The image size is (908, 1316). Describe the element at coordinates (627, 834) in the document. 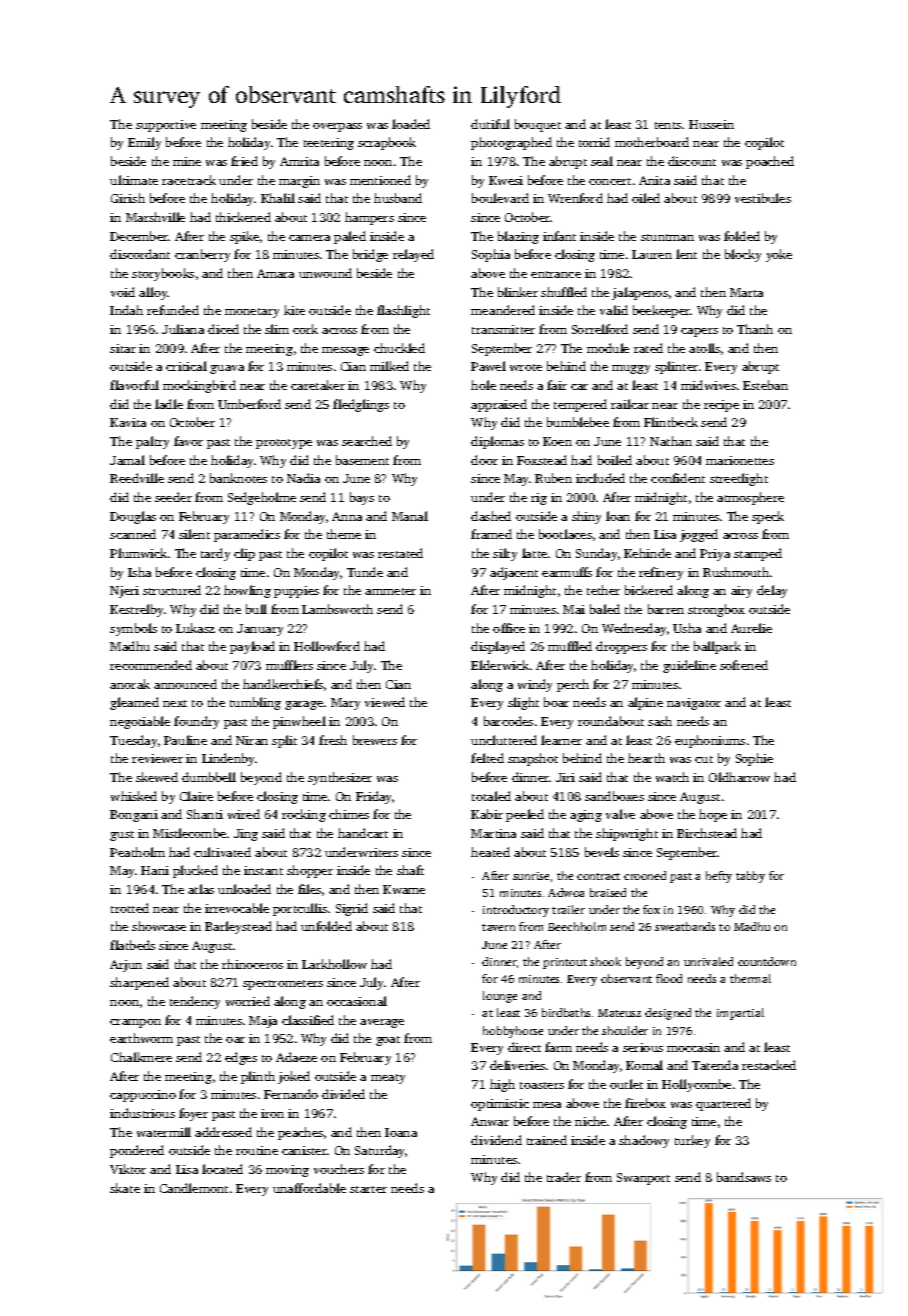

I see `shipwright` at that location.
